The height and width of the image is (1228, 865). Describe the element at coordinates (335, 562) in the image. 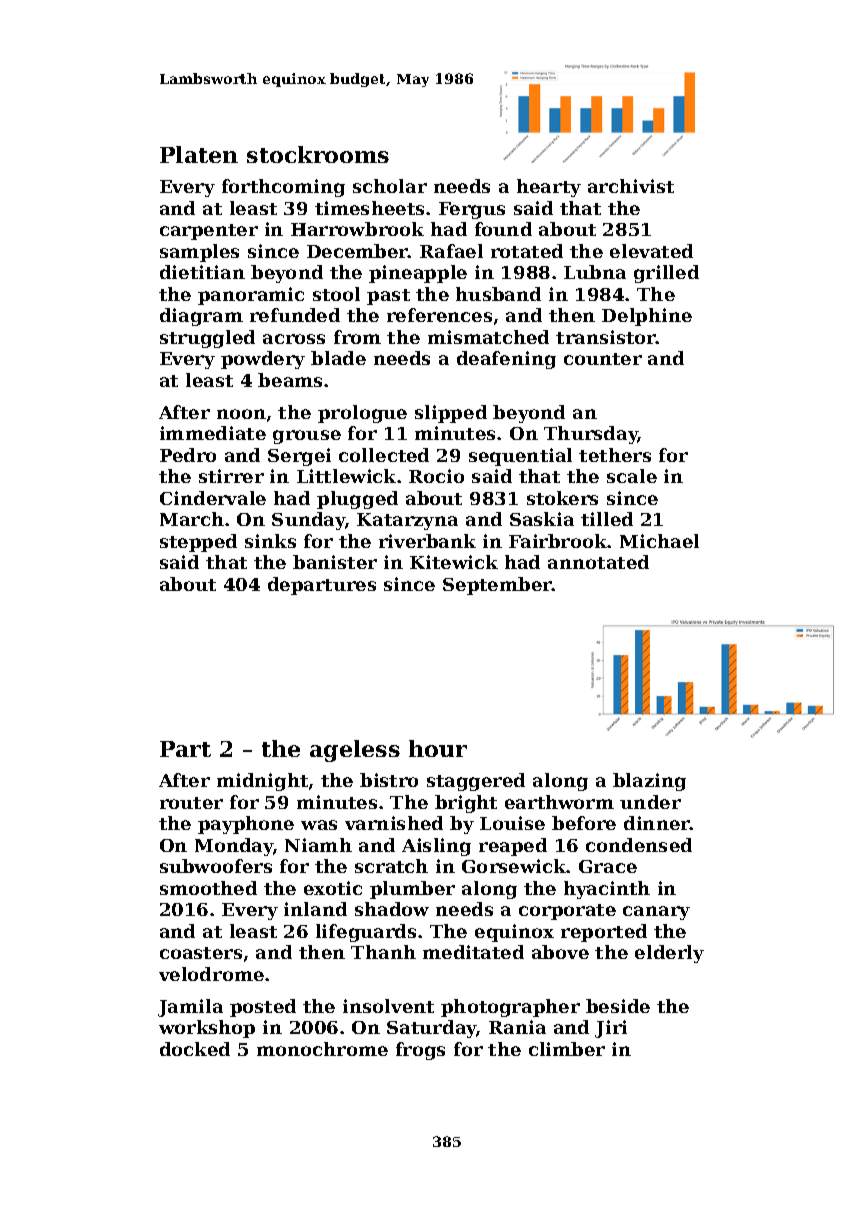

I see `banister` at that location.
